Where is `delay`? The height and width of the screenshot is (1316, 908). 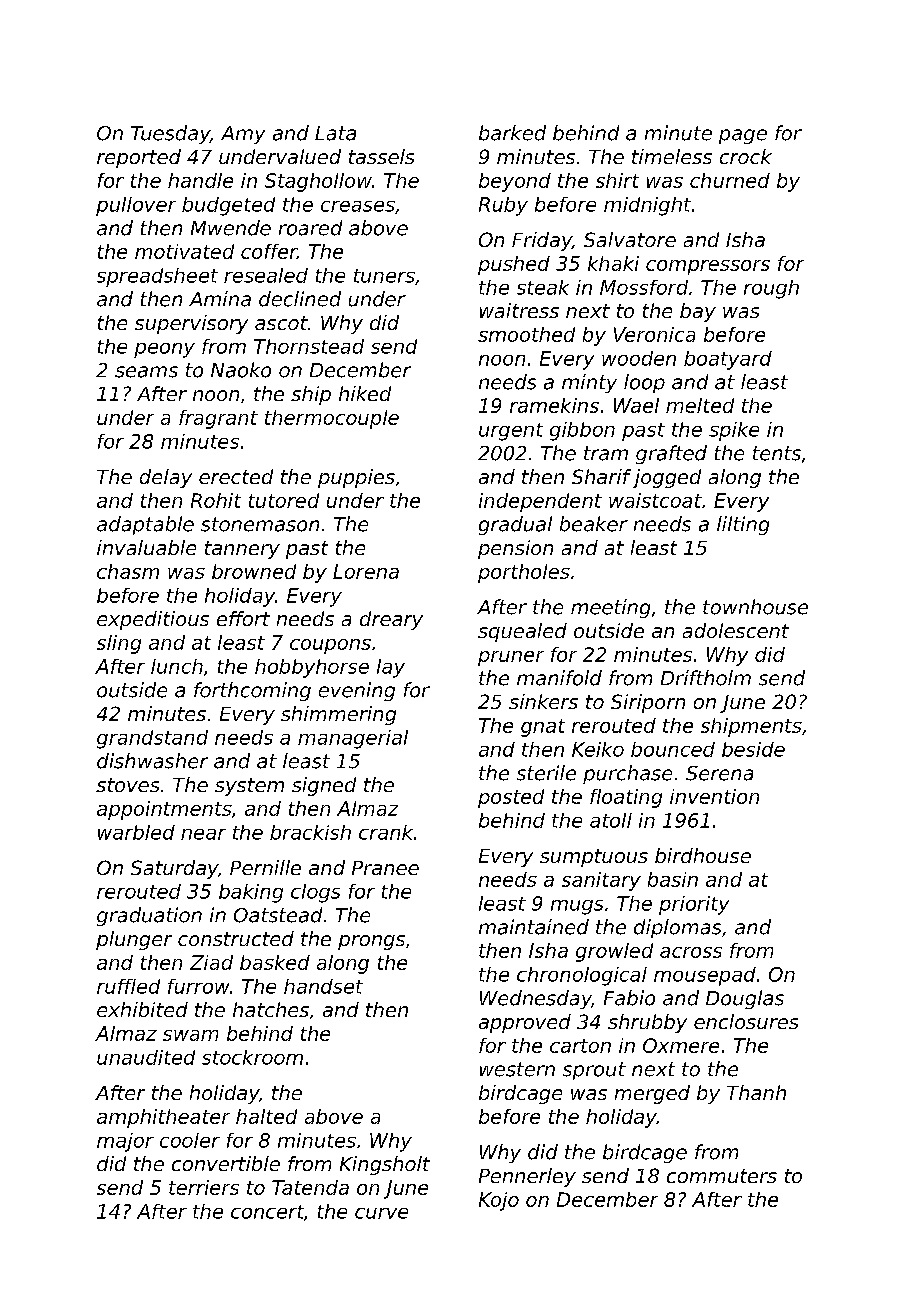 delay is located at coordinates (166, 478).
